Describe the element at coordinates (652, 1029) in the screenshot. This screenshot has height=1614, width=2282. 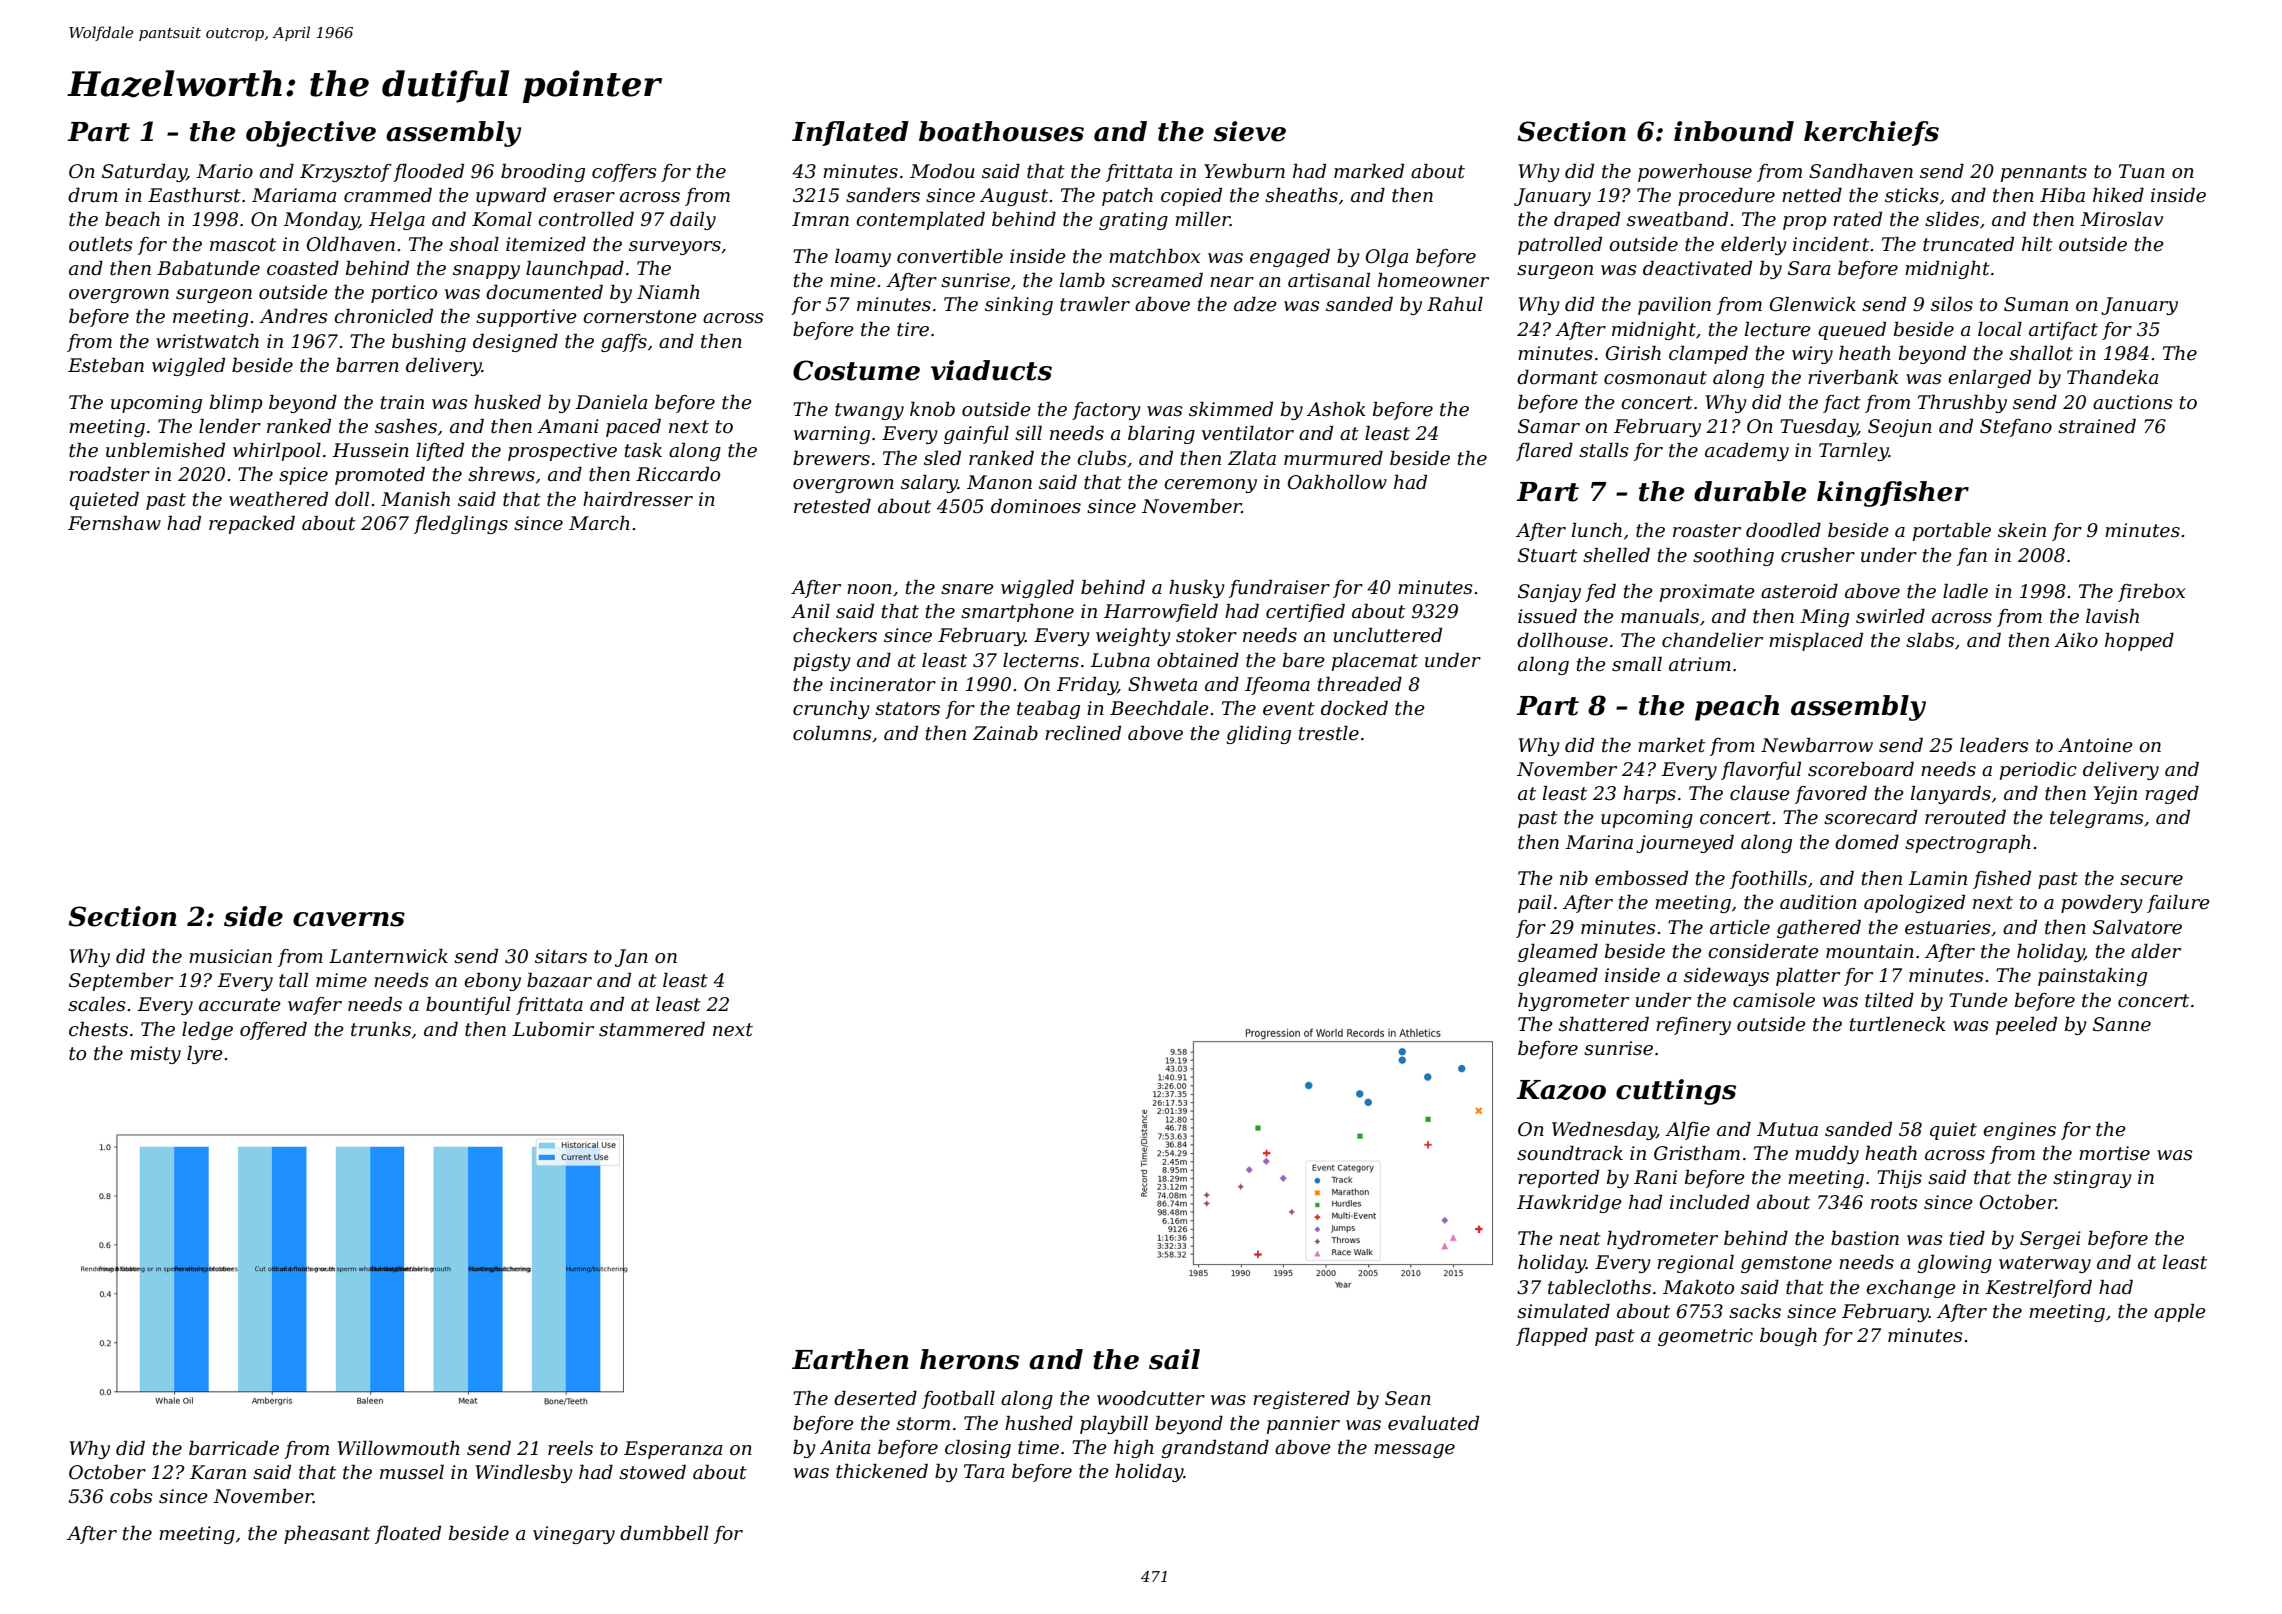
I see `stammered` at that location.
